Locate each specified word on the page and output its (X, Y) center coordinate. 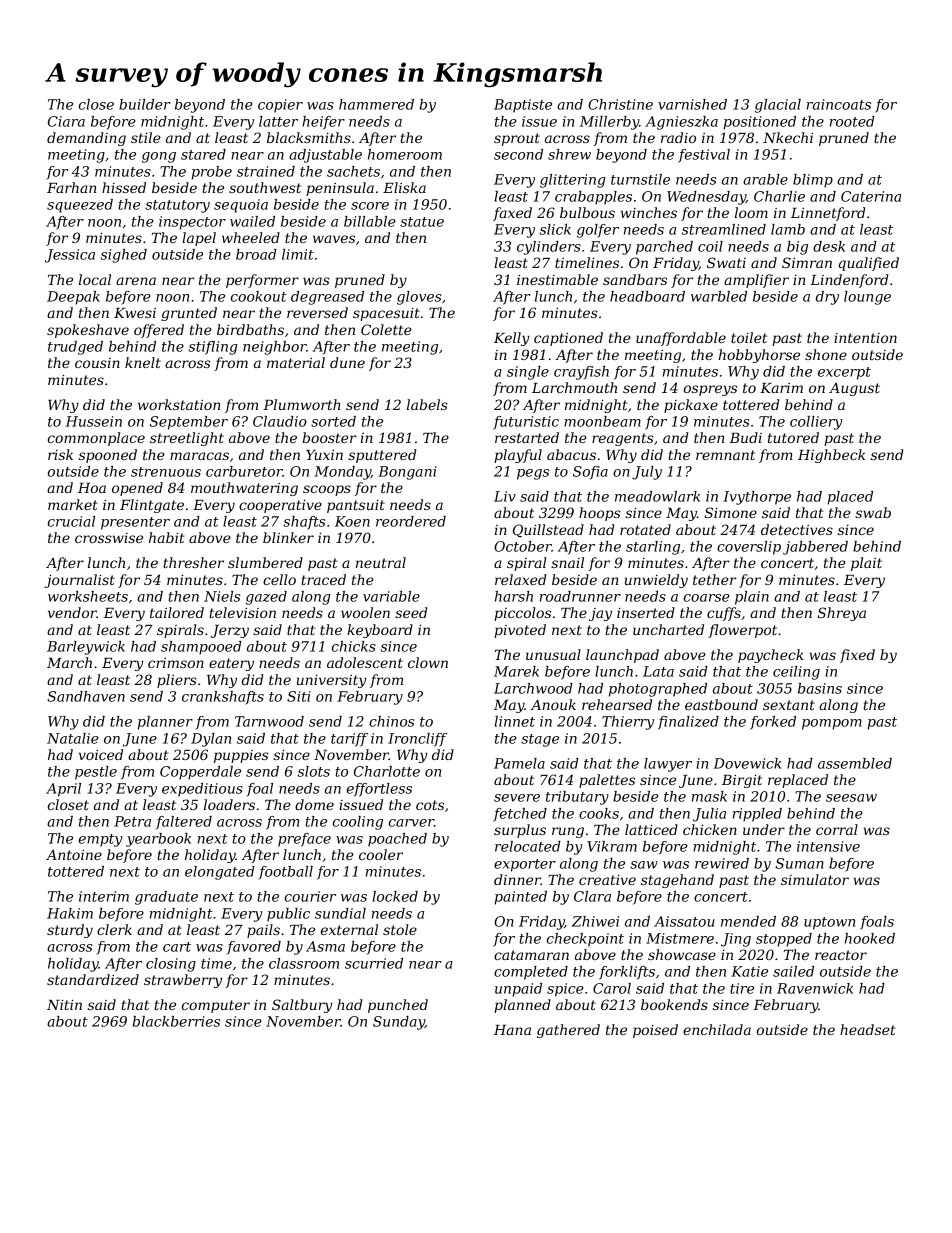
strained (266, 171)
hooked (870, 938)
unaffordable (681, 339)
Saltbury (302, 1006)
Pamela (519, 763)
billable (370, 221)
